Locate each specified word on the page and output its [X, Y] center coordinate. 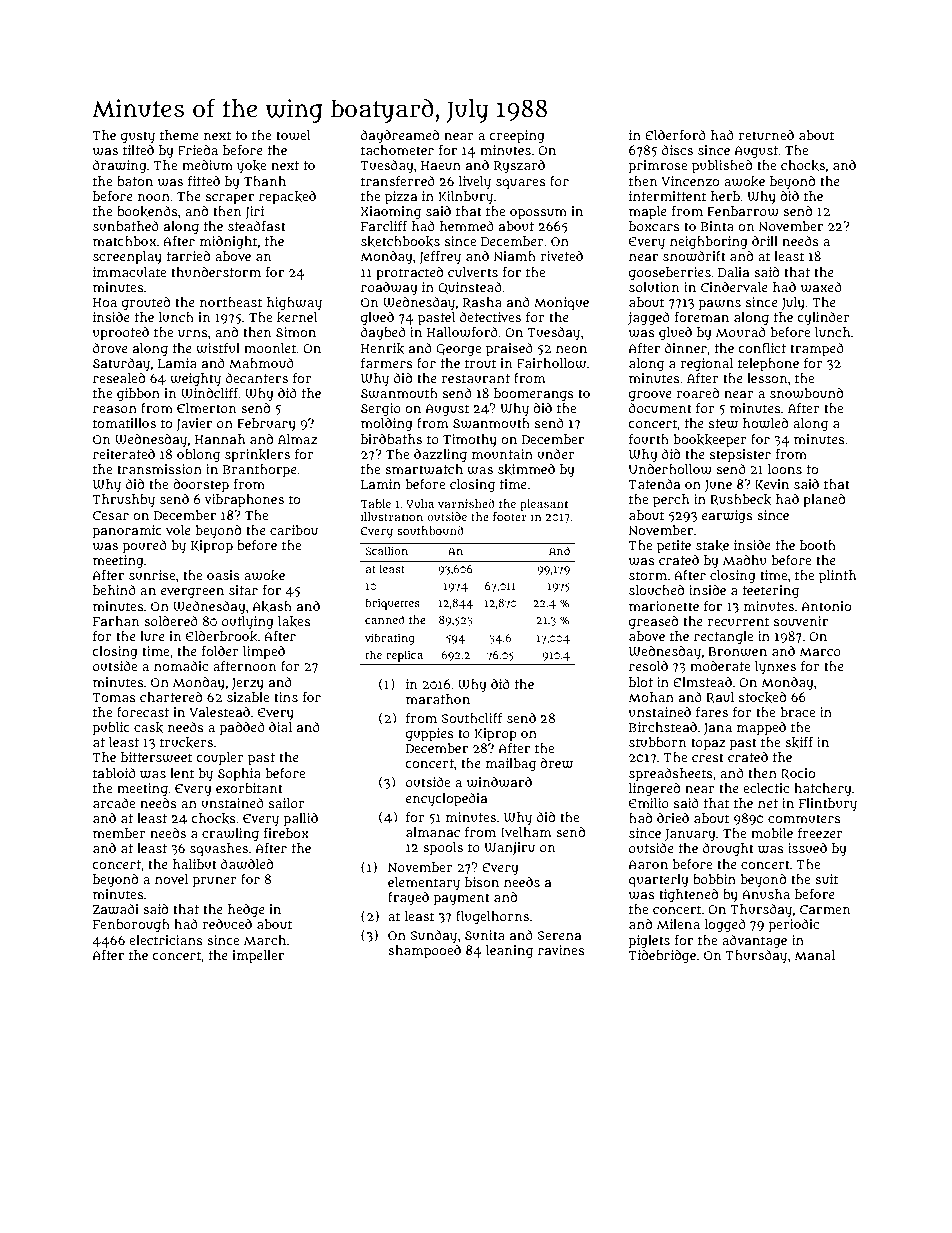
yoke [251, 166]
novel [171, 879]
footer [510, 516]
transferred [398, 181]
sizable [248, 697]
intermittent [667, 196]
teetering [771, 591]
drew [556, 763]
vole [178, 530]
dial [280, 727]
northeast [231, 302]
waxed [821, 287]
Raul [720, 698]
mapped [761, 729]
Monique [561, 304]
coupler [219, 759]
